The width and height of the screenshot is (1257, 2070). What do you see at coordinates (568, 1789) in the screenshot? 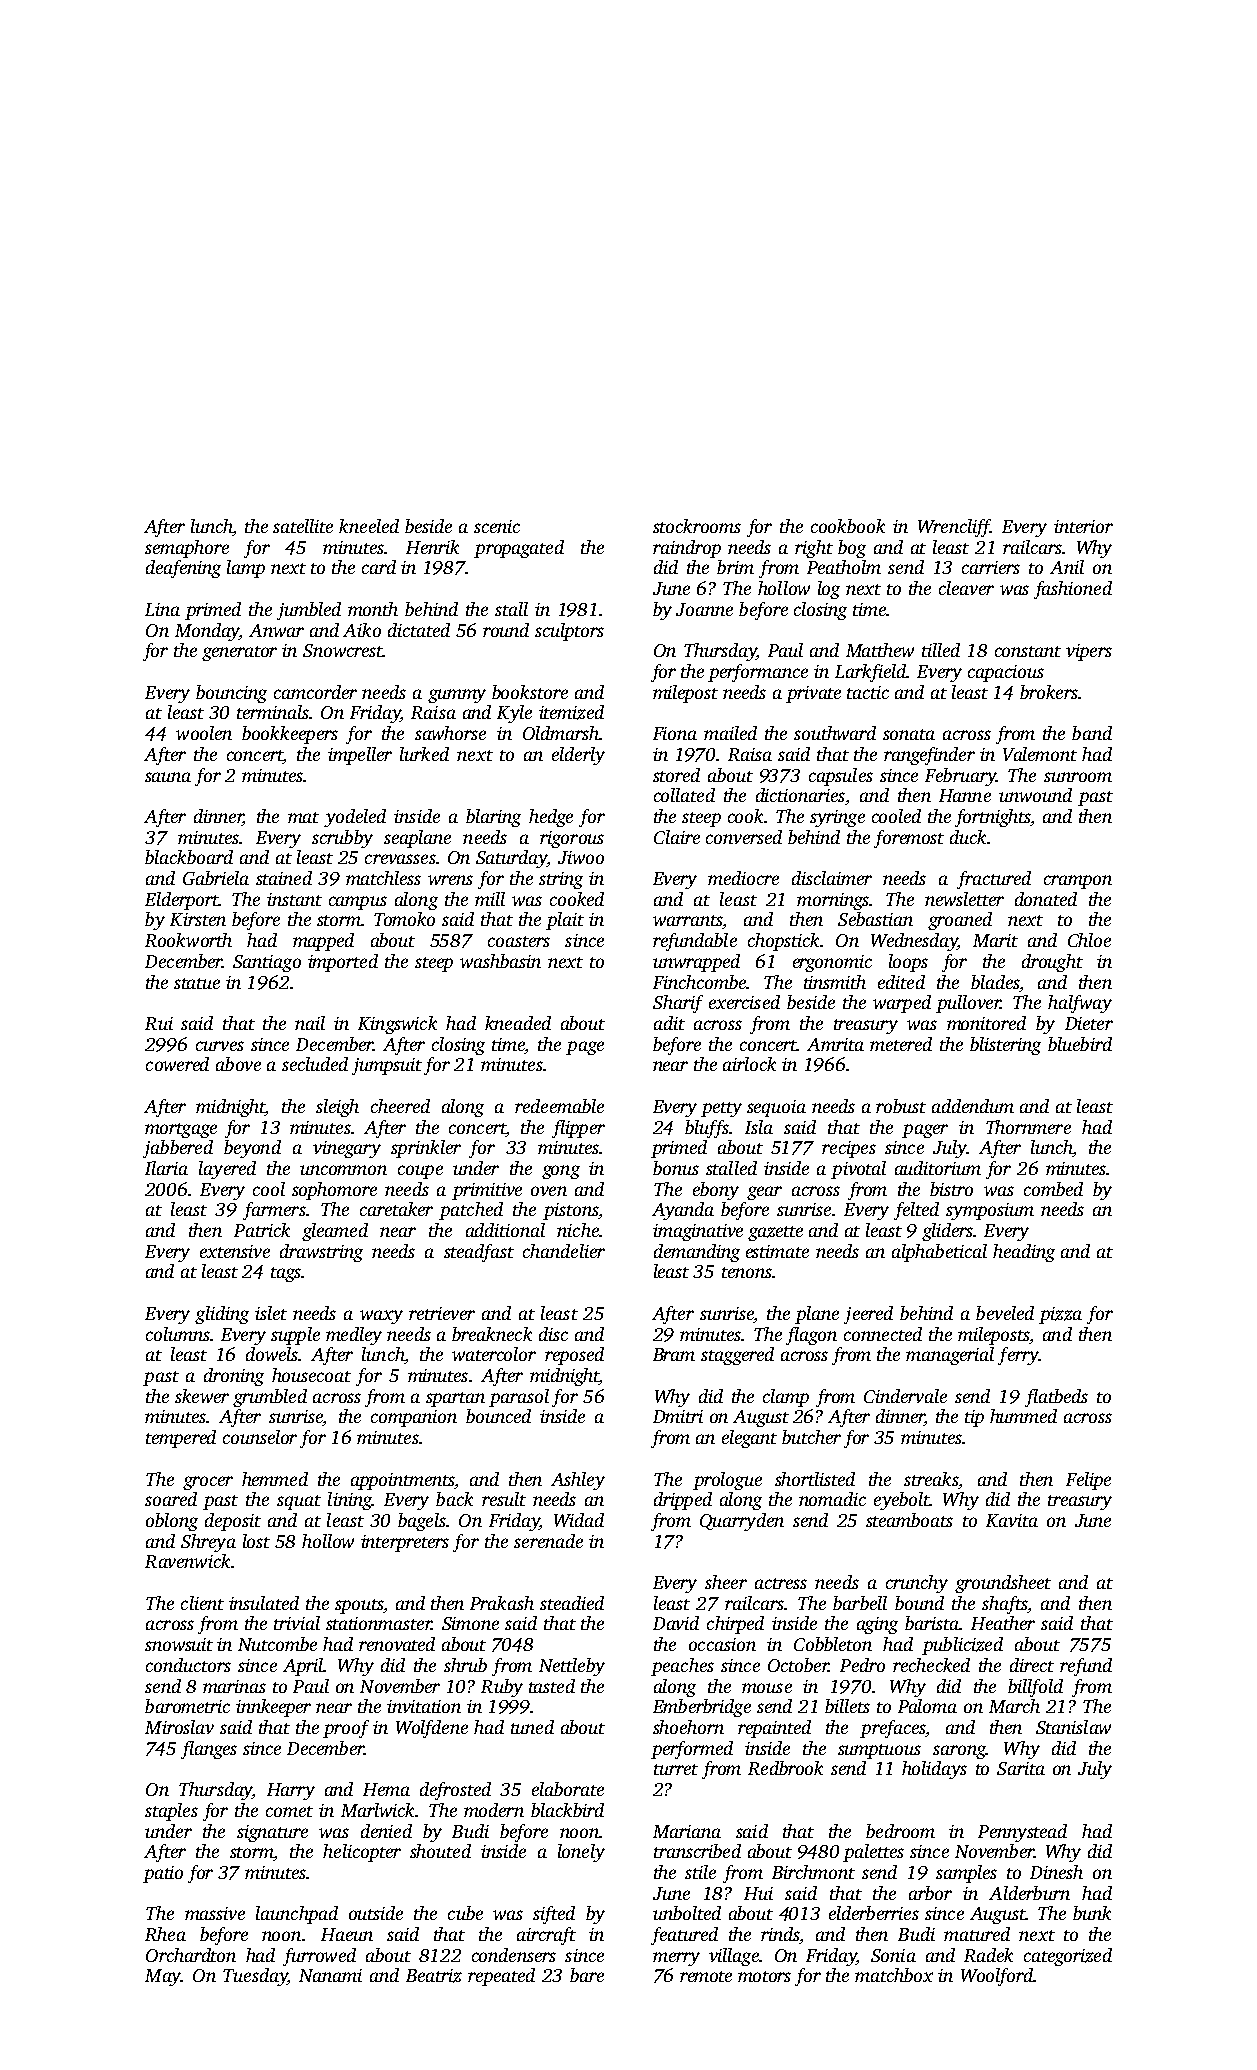
I see `elaborate` at bounding box center [568, 1789].
